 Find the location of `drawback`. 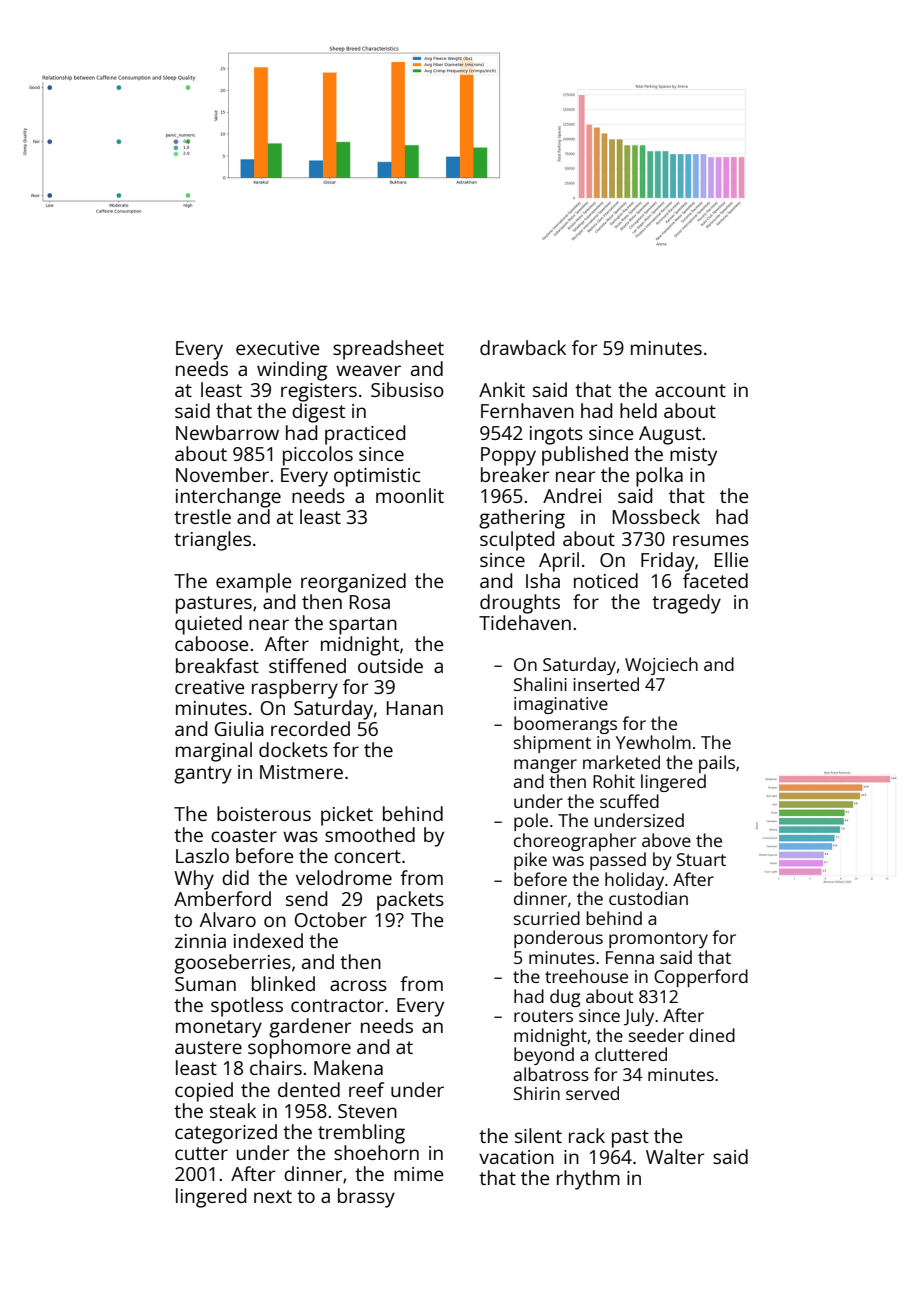

drawback is located at coordinates (523, 347).
